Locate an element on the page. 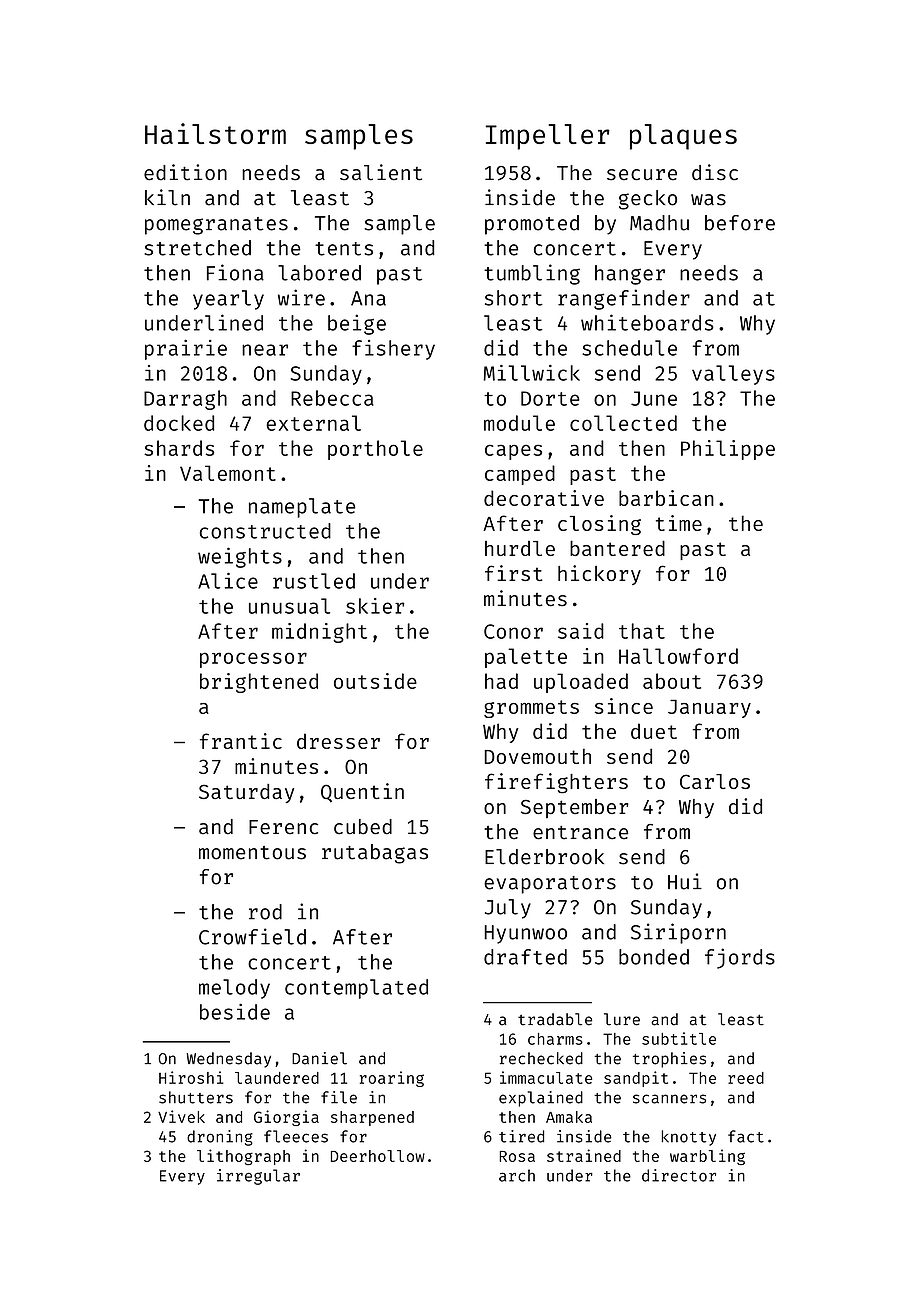 The width and height of the document is (924, 1311). Philippe is located at coordinates (728, 450).
